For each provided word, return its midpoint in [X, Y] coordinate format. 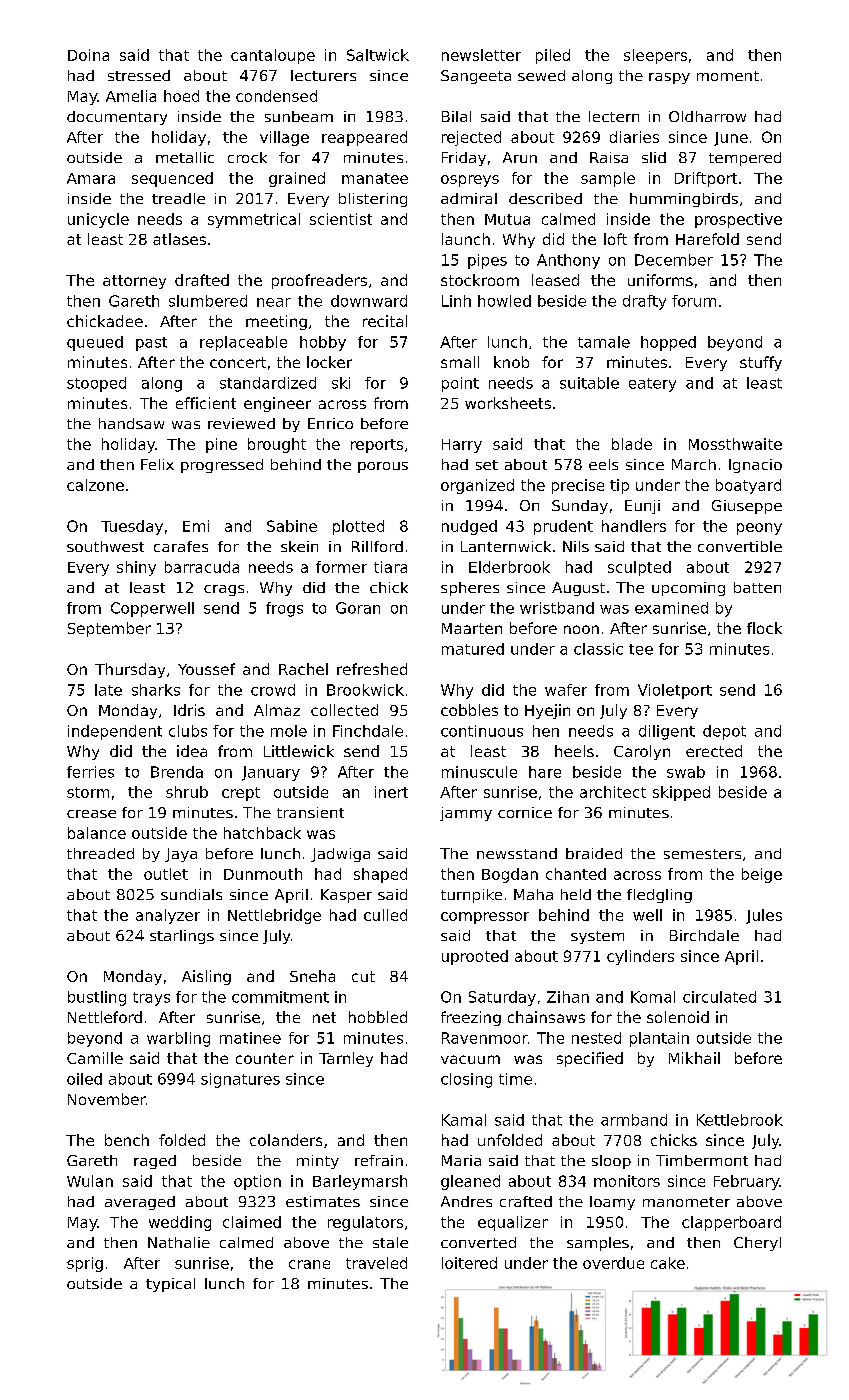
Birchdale [704, 935]
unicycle [98, 220]
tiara [390, 567]
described [545, 198]
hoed [181, 96]
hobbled [378, 1017]
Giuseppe [747, 507]
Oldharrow [707, 116]
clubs [188, 731]
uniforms [660, 280]
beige [762, 875]
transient [310, 812]
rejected [471, 138]
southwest [105, 546]
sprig [85, 1264]
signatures [240, 1080]
